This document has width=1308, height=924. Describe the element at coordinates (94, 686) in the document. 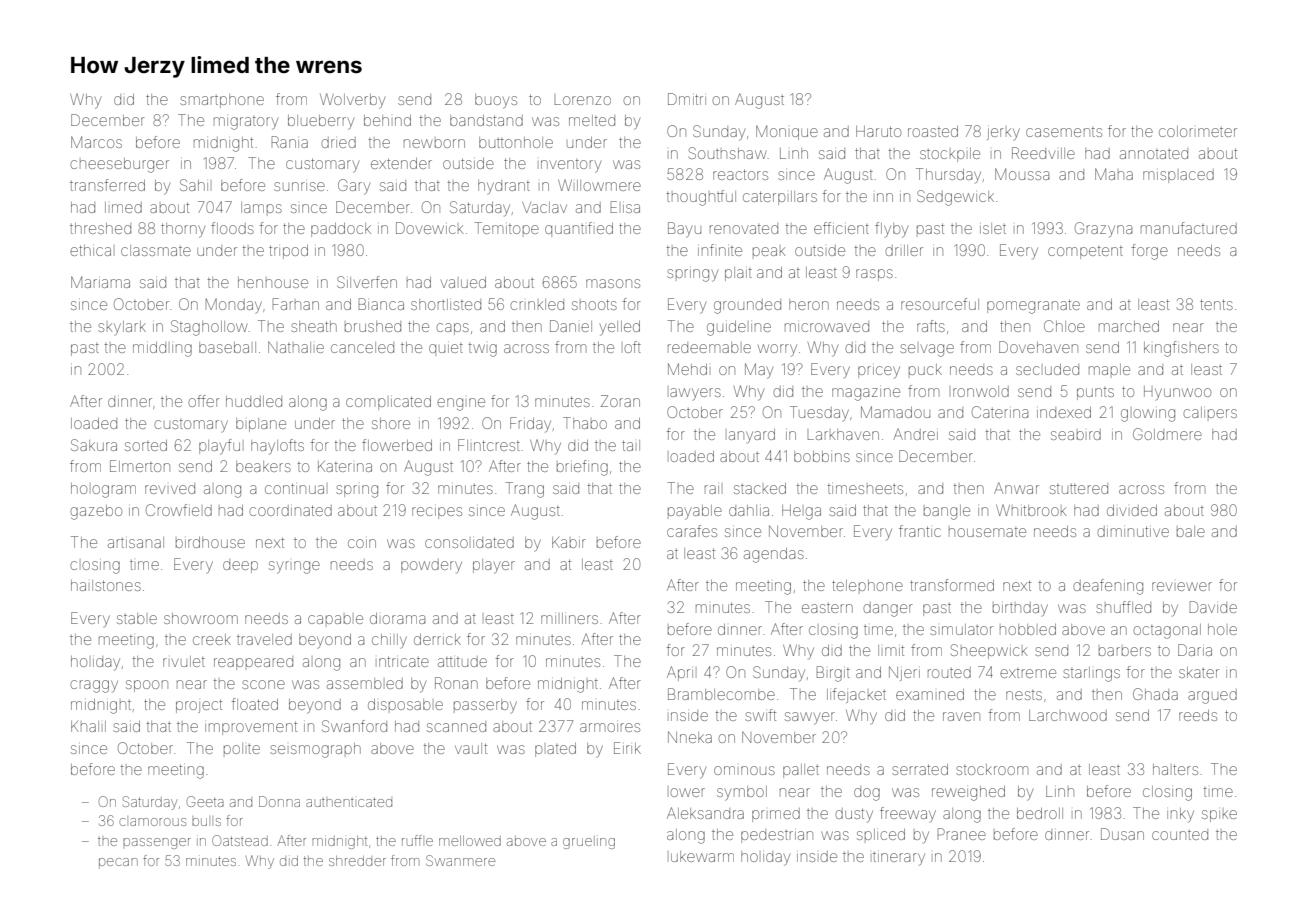

I see `craggy` at that location.
